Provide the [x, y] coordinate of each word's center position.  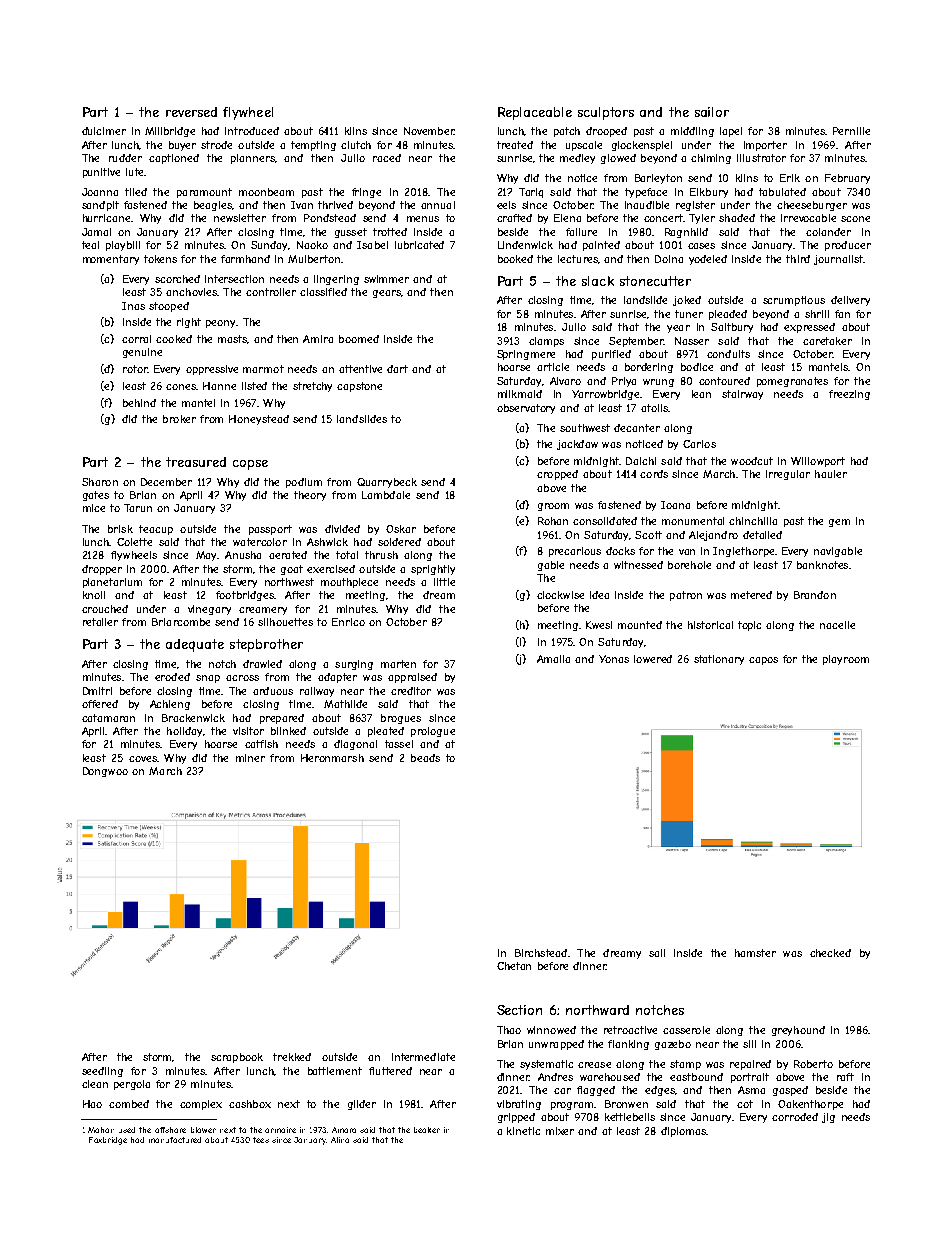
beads [425, 758]
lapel [731, 132]
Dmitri [97, 691]
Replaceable [535, 113]
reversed [191, 112]
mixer [560, 1131]
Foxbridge [108, 1141]
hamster [755, 953]
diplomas [683, 1132]
